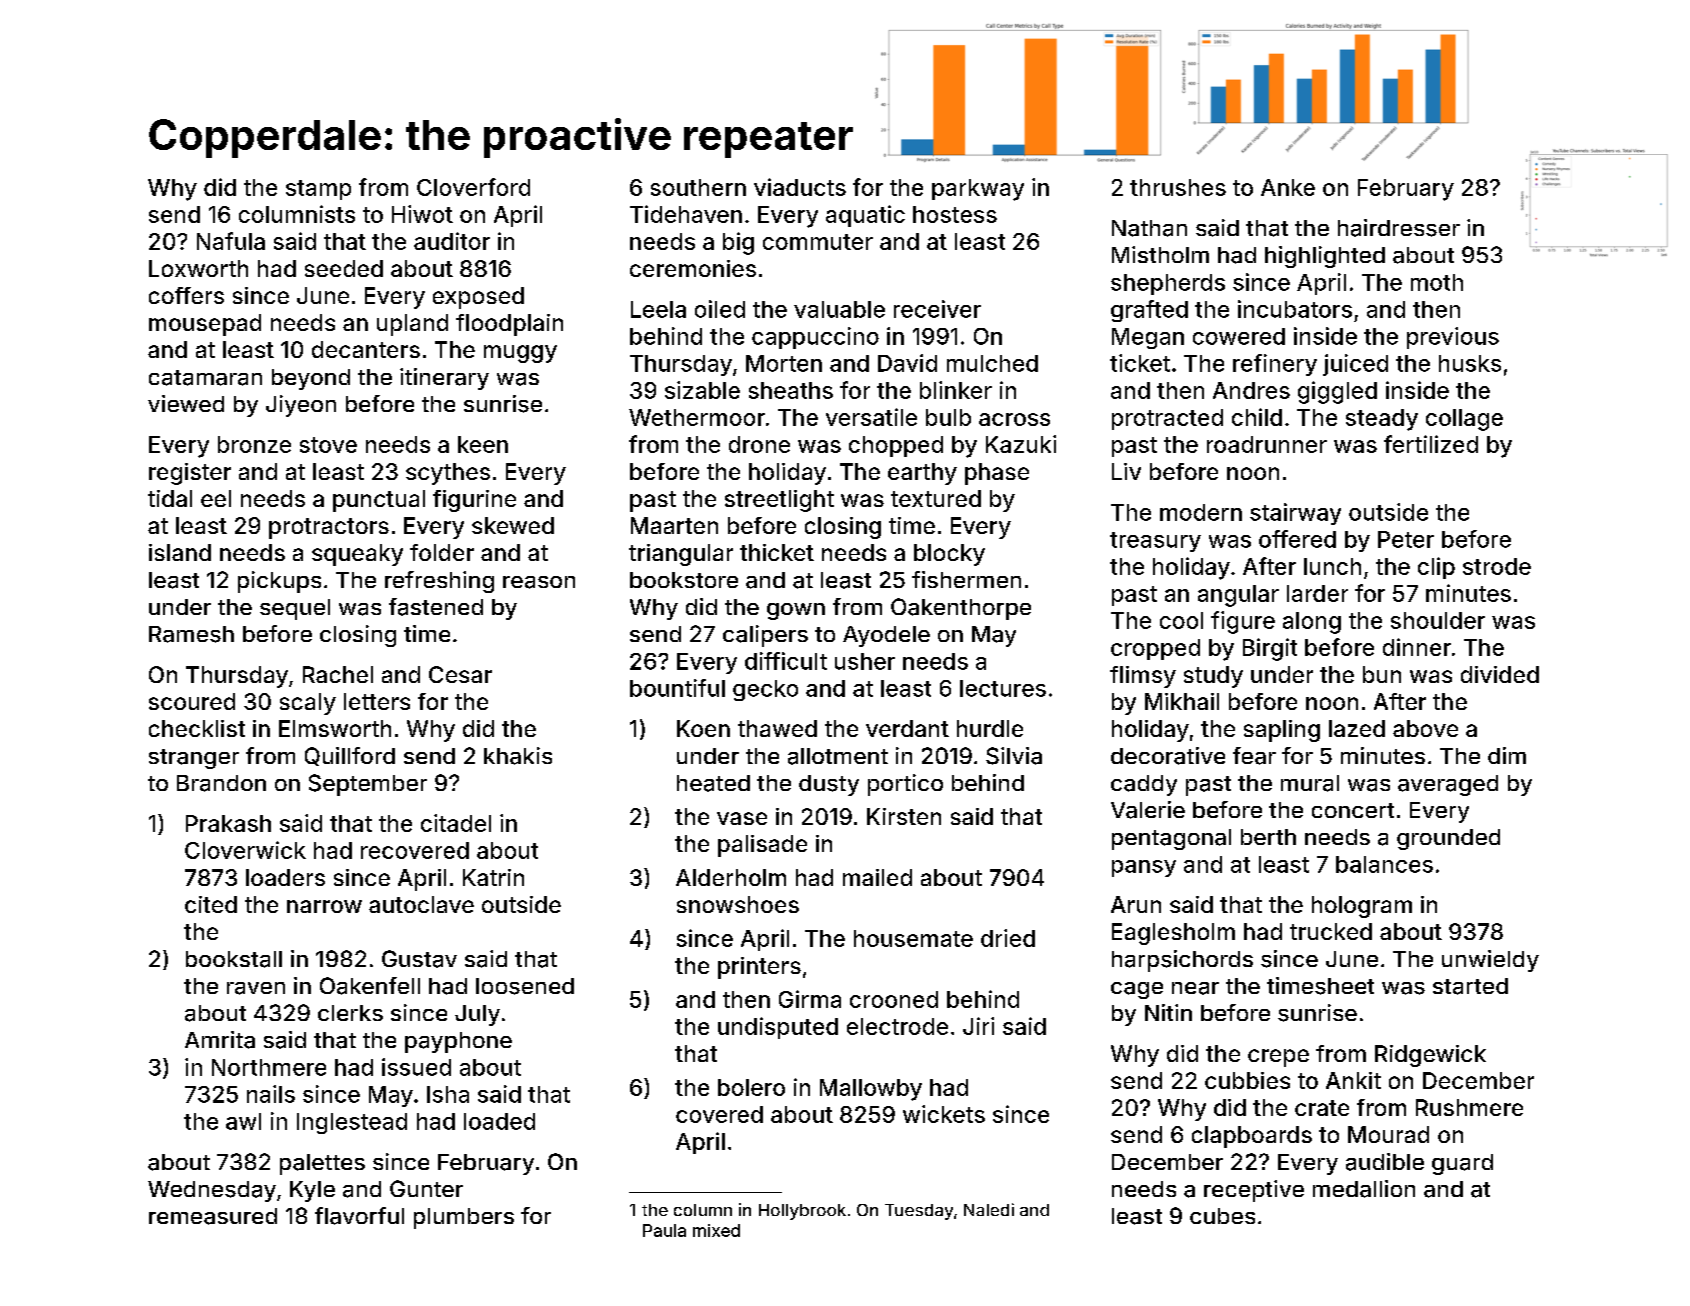  What do you see at coordinates (190, 474) in the screenshot?
I see `register` at bounding box center [190, 474].
